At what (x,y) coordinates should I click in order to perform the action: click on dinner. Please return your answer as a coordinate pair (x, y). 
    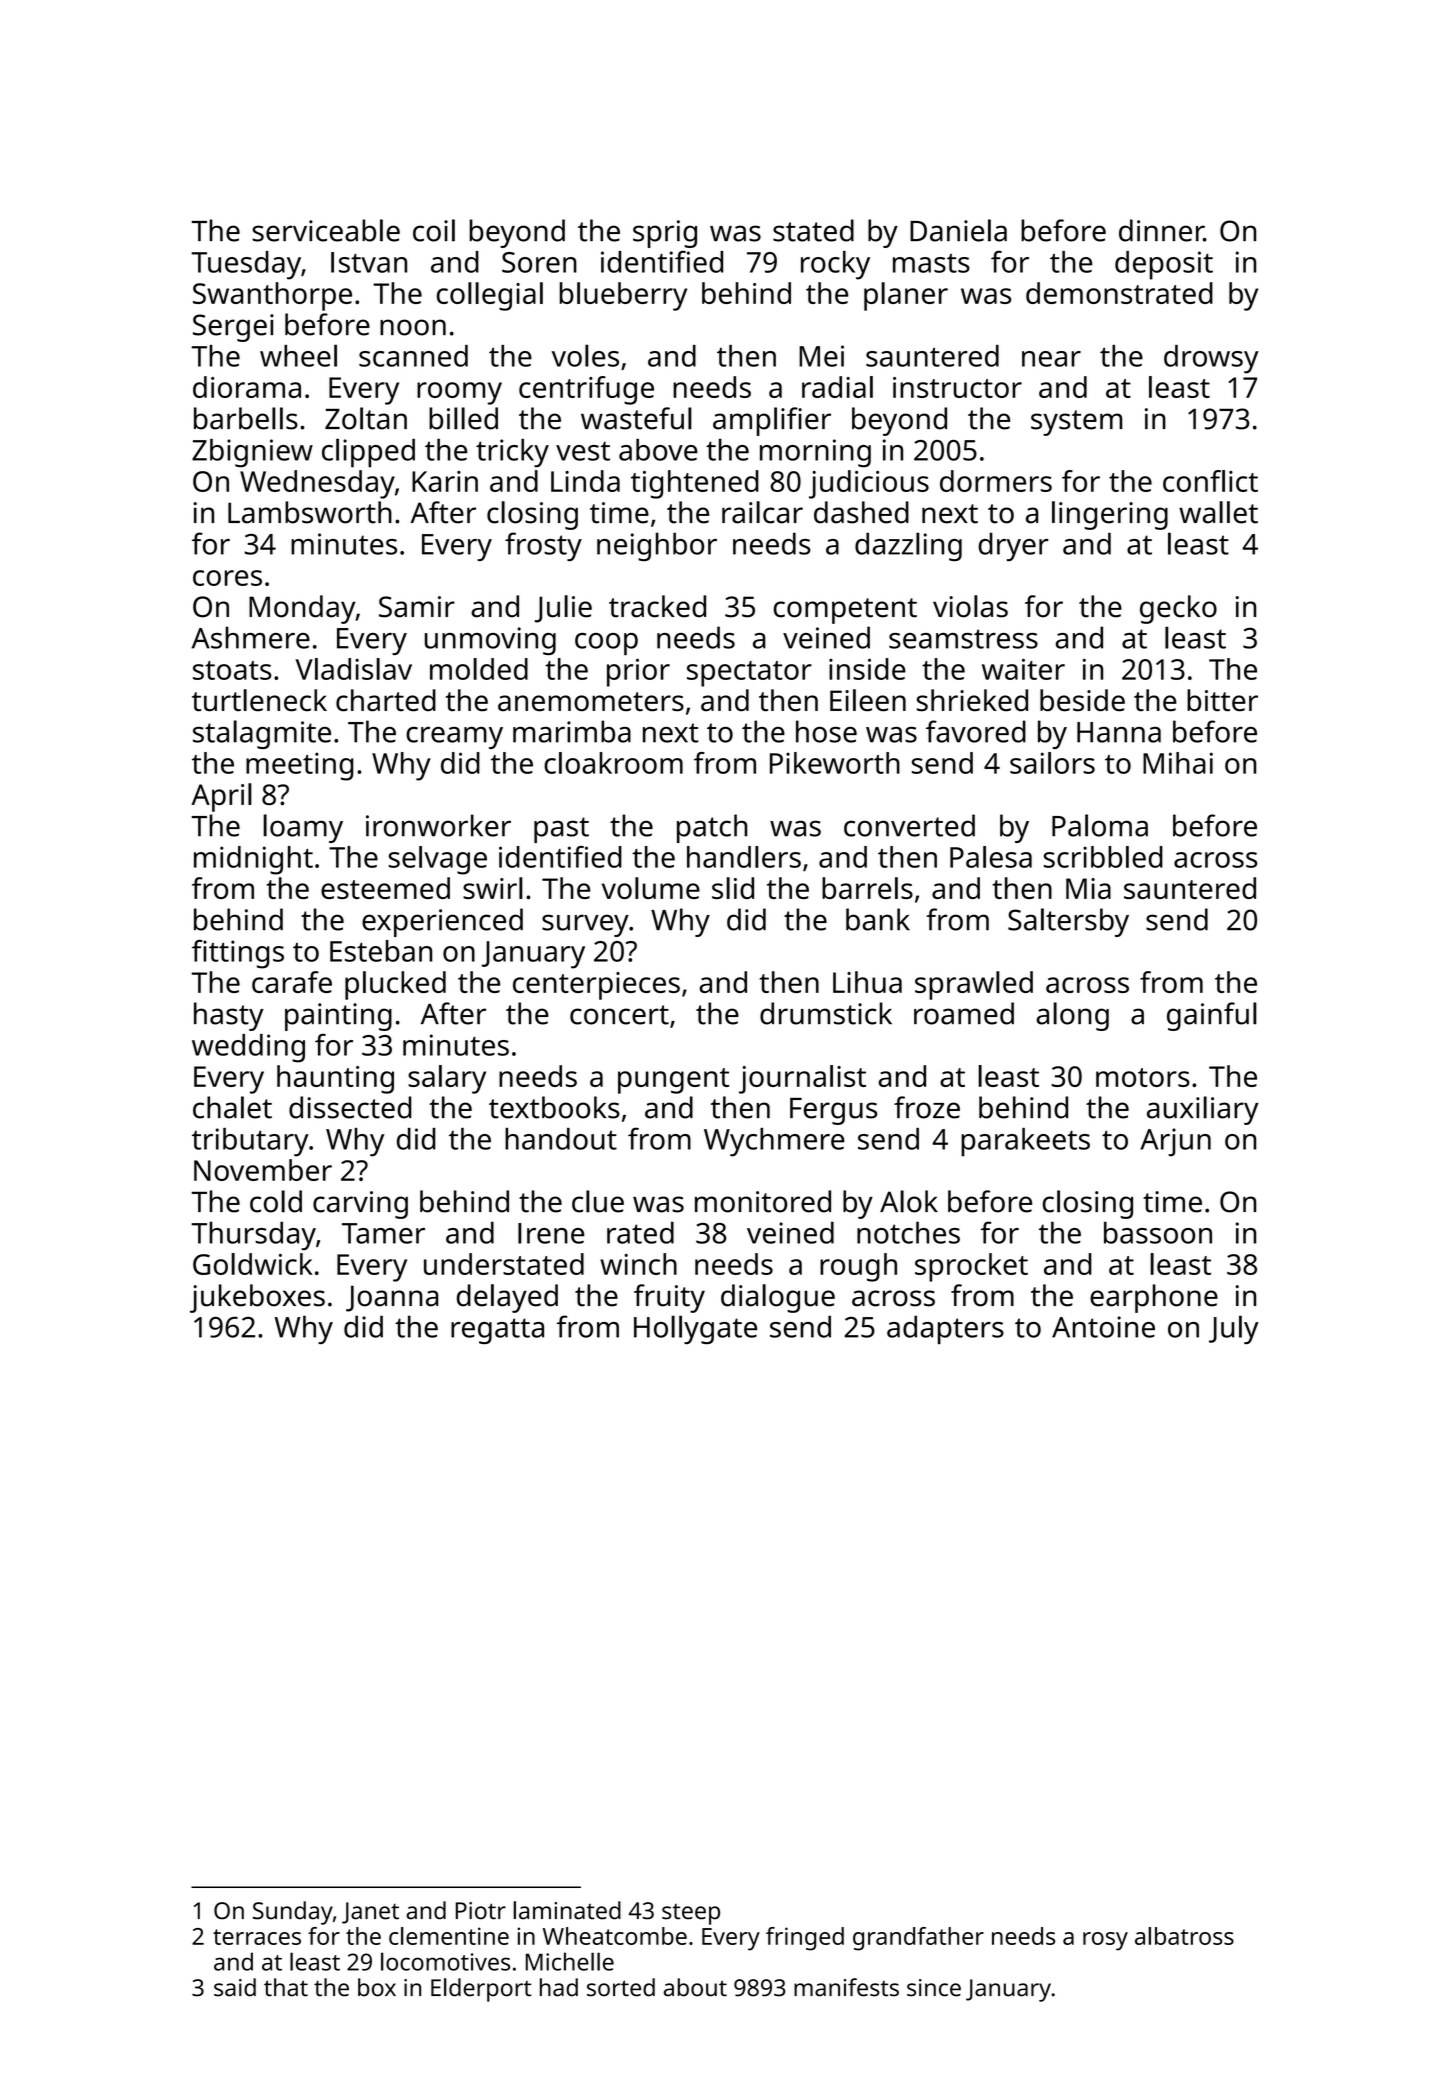
    Looking at the image, I should click on (1161, 230).
